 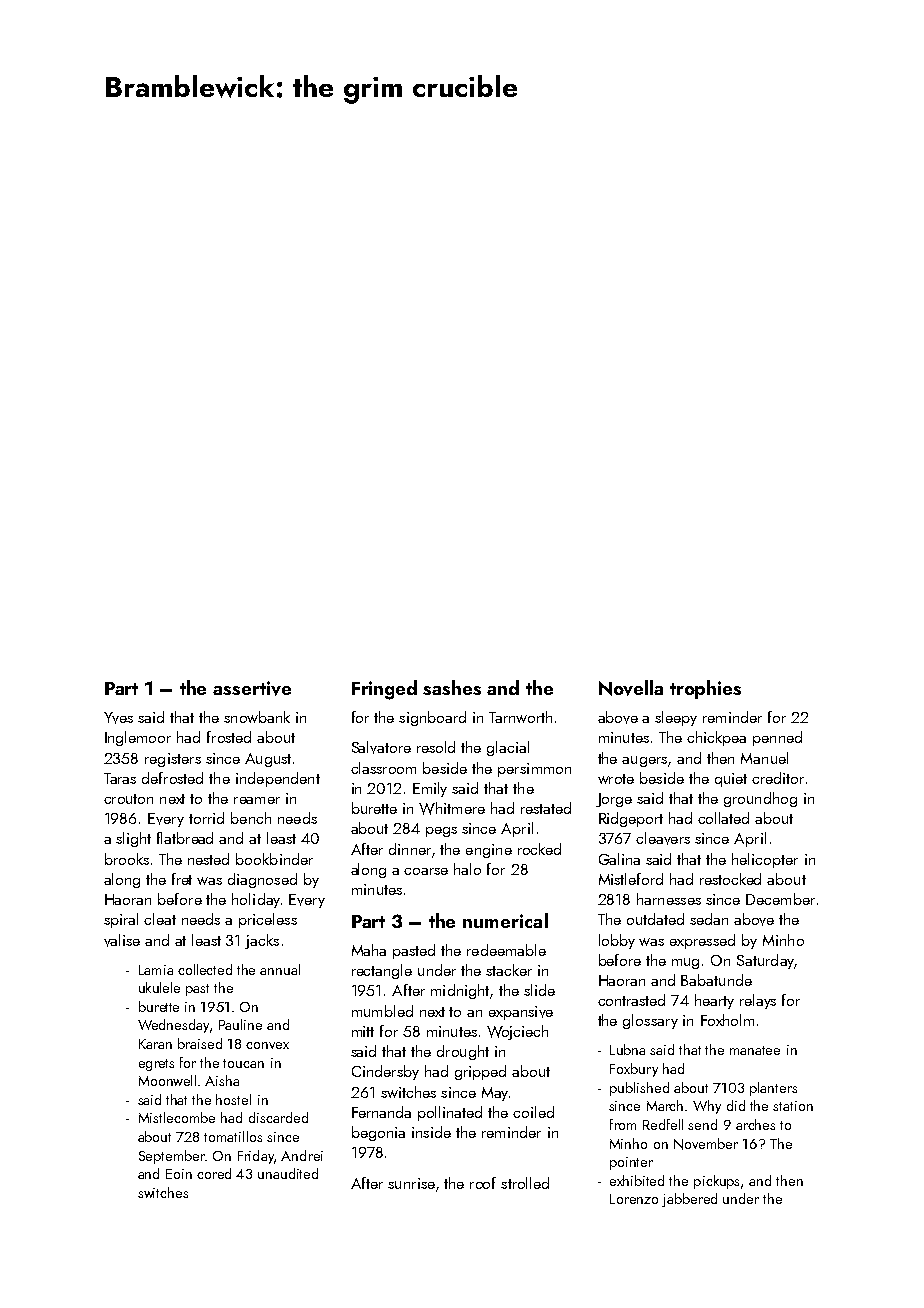 What do you see at coordinates (251, 818) in the document?
I see `bench` at bounding box center [251, 818].
